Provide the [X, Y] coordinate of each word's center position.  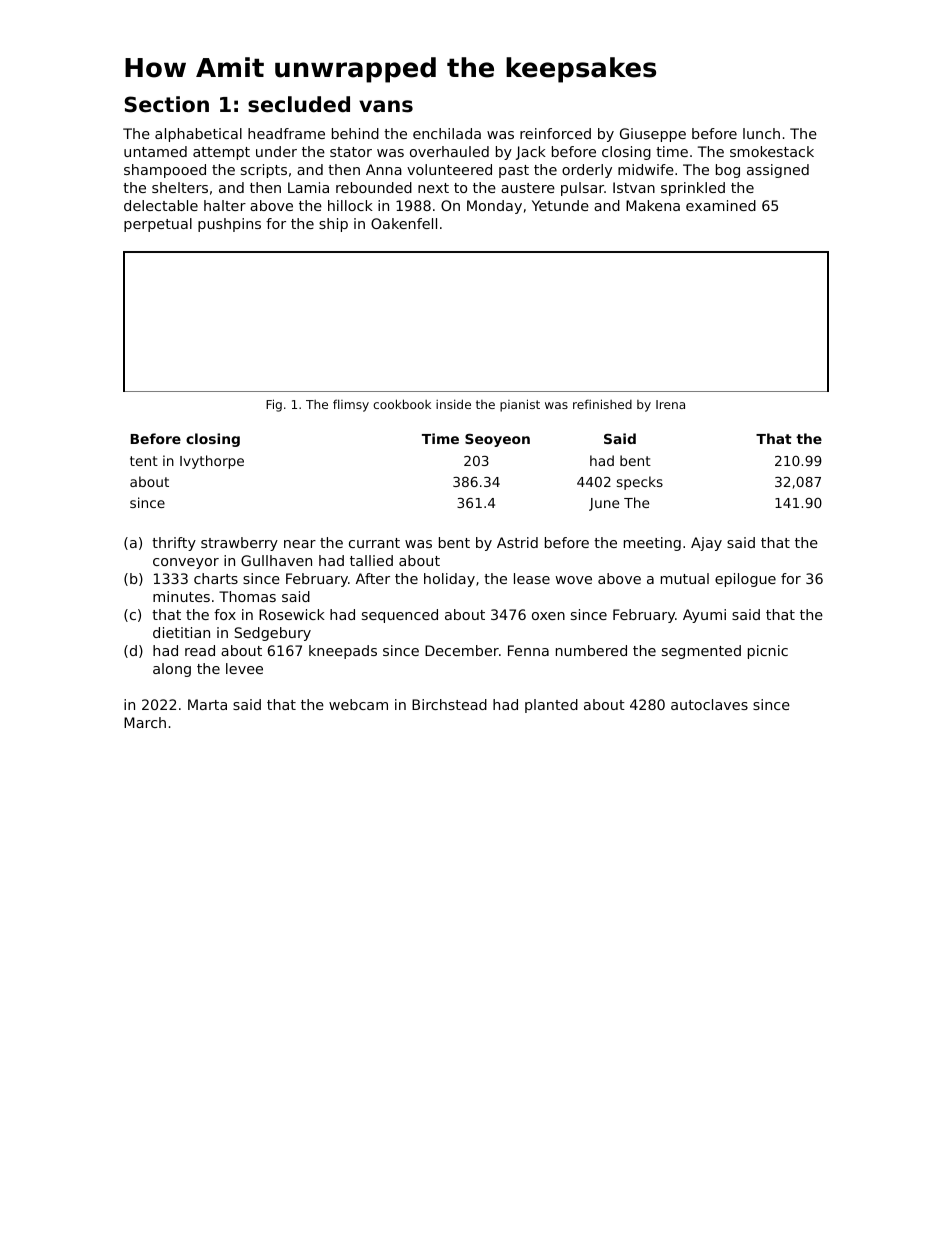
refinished [602, 404]
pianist [520, 405]
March [145, 722]
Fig [274, 405]
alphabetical [198, 135]
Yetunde [560, 205]
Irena [670, 404]
